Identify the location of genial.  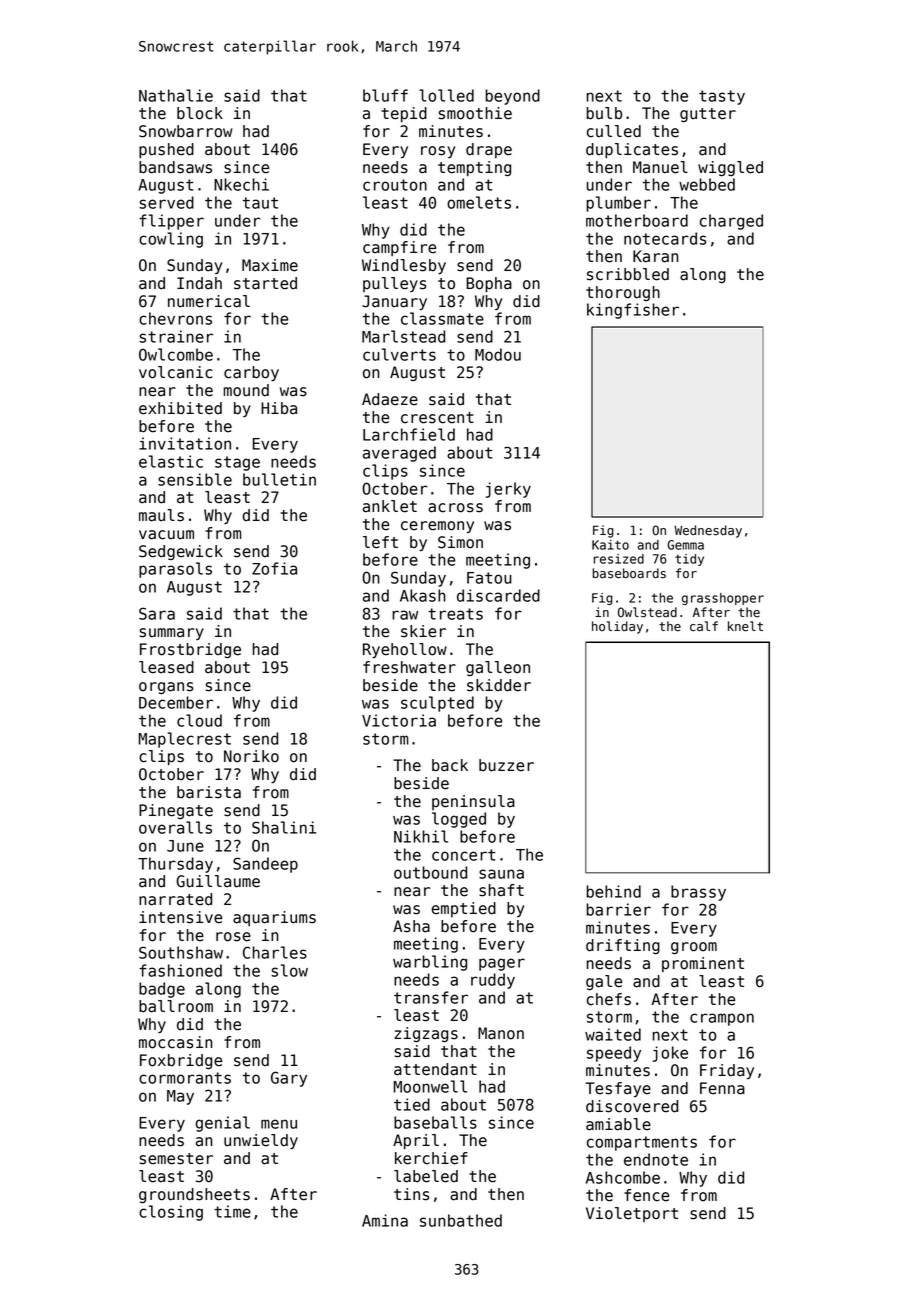
(222, 1124).
